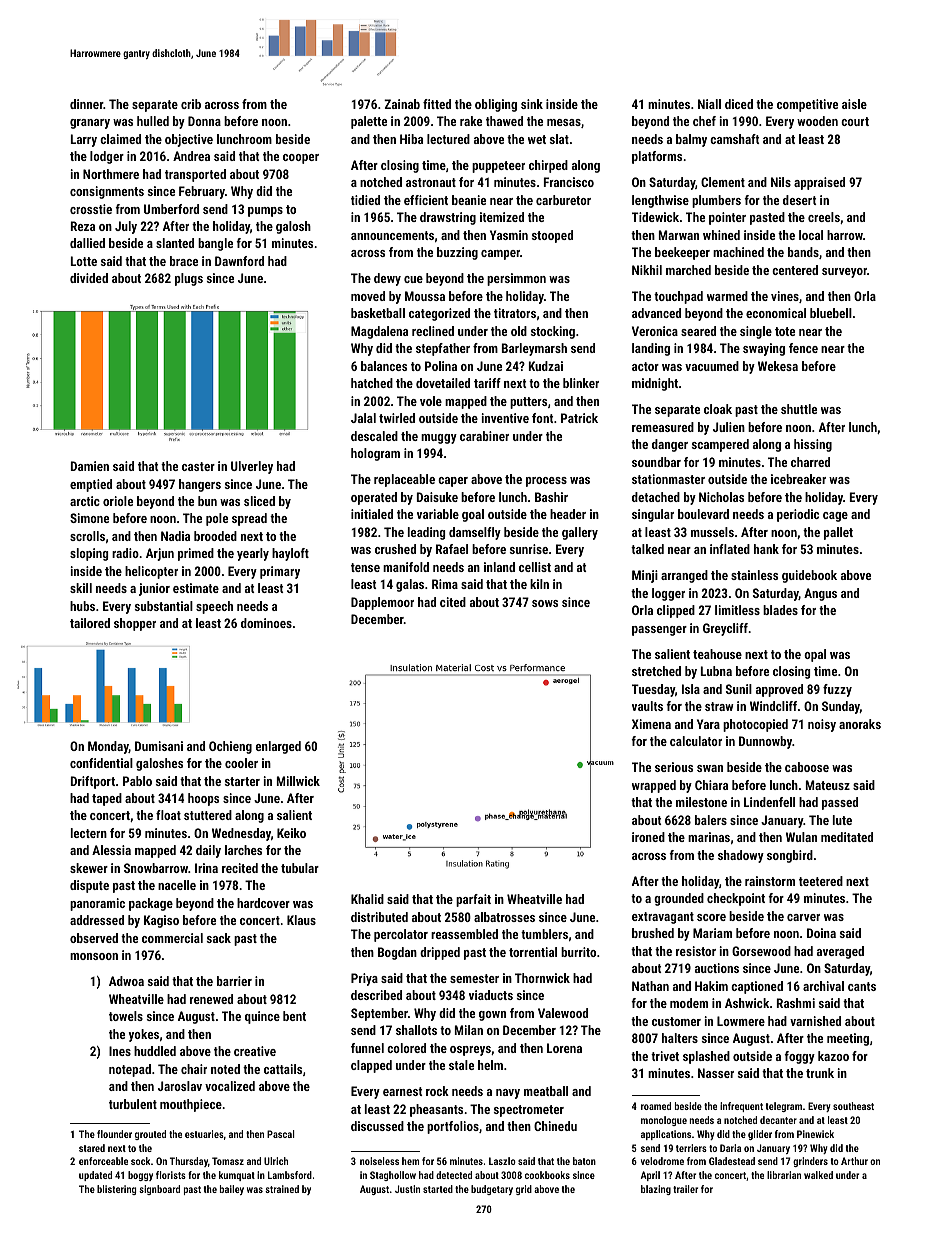  I want to click on estimate, so click(196, 588).
